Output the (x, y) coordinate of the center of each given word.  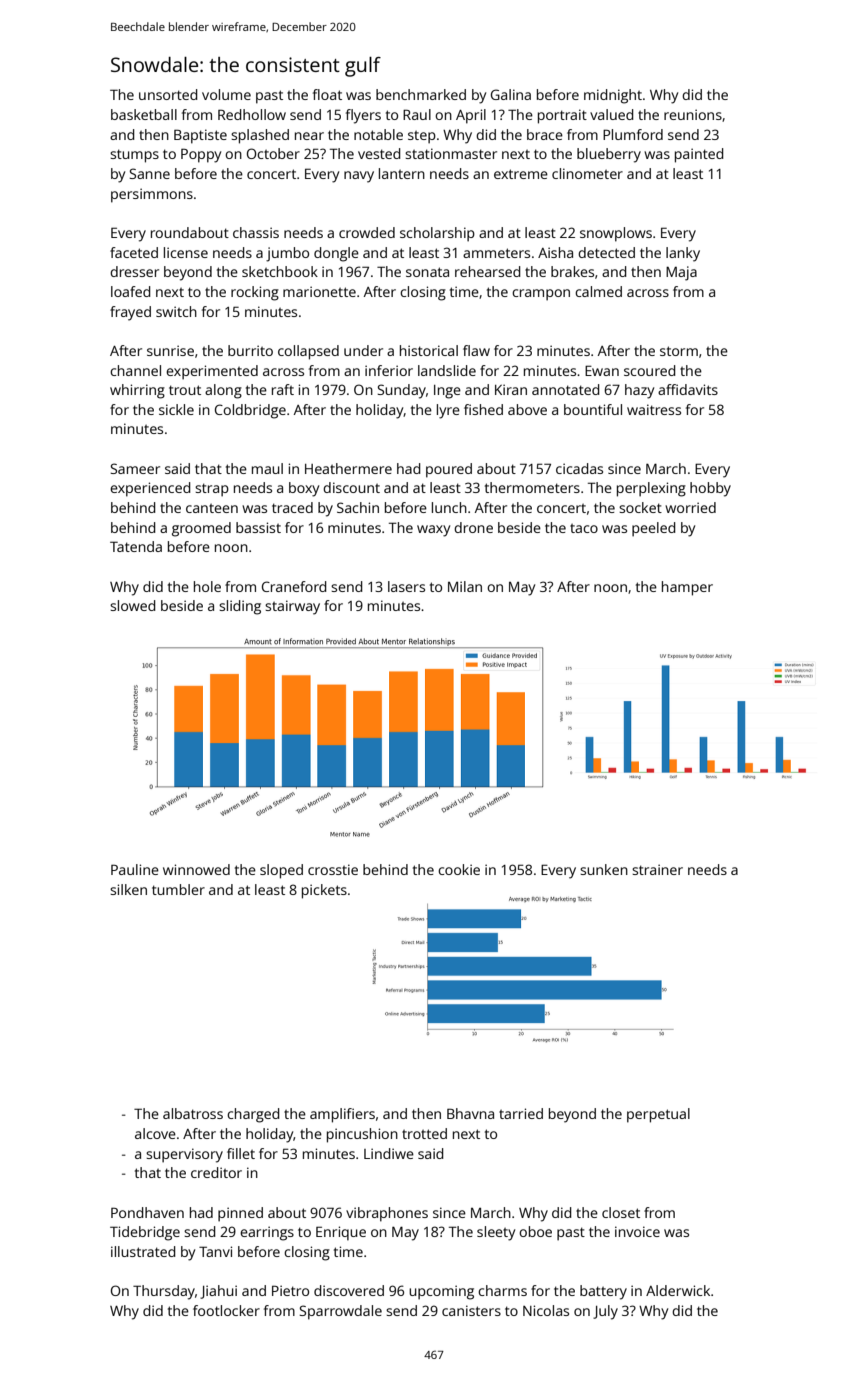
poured (449, 470)
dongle (336, 254)
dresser (134, 271)
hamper (687, 588)
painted (699, 155)
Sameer (135, 468)
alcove (155, 1133)
